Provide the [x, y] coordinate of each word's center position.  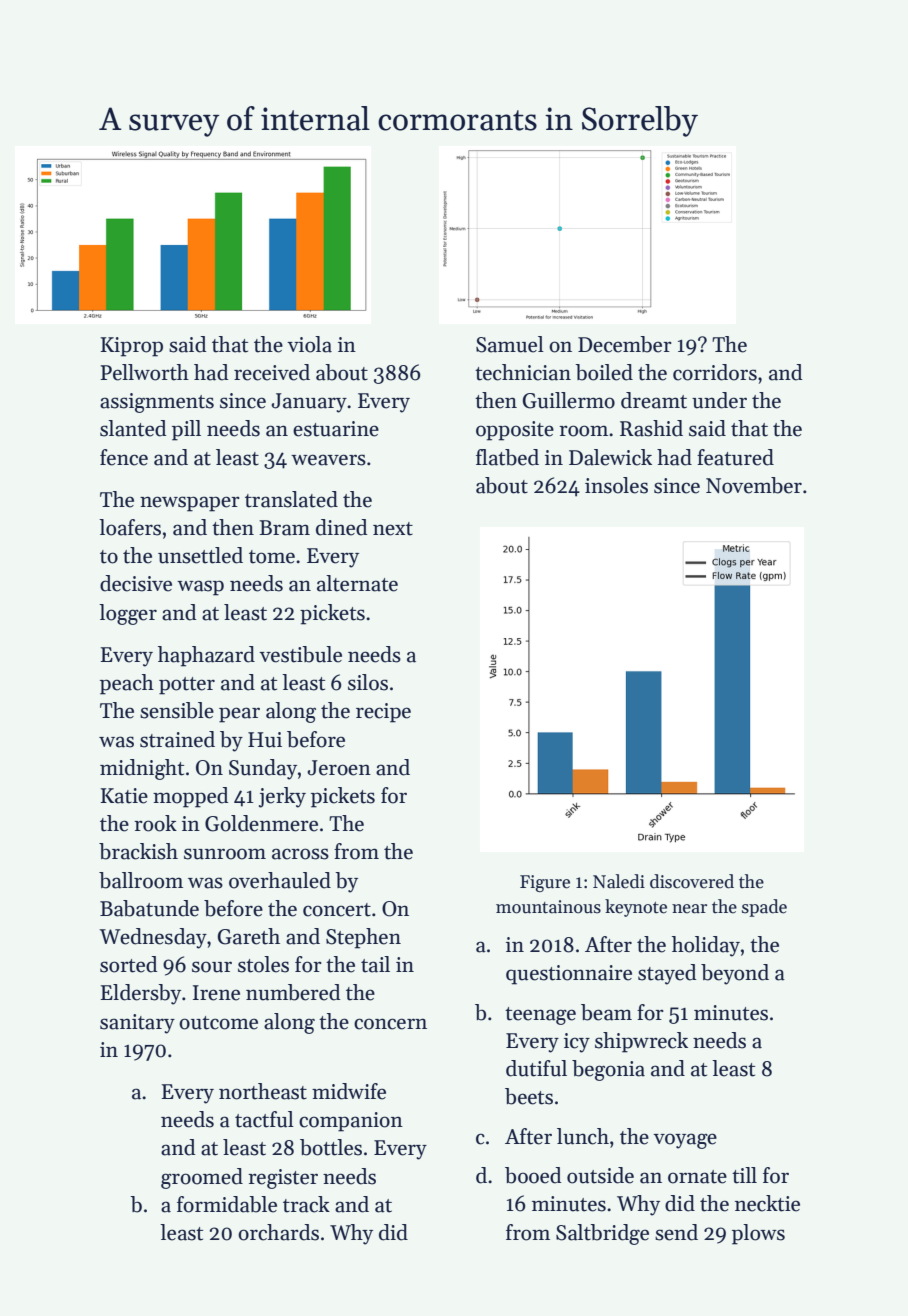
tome [272, 557]
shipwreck [641, 1042]
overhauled [280, 880]
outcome [218, 1023]
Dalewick [610, 457]
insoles [616, 485]
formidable [227, 1204]
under [719, 400]
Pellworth [144, 372]
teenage [540, 1016]
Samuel [510, 344]
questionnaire [569, 975]
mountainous [548, 907]
